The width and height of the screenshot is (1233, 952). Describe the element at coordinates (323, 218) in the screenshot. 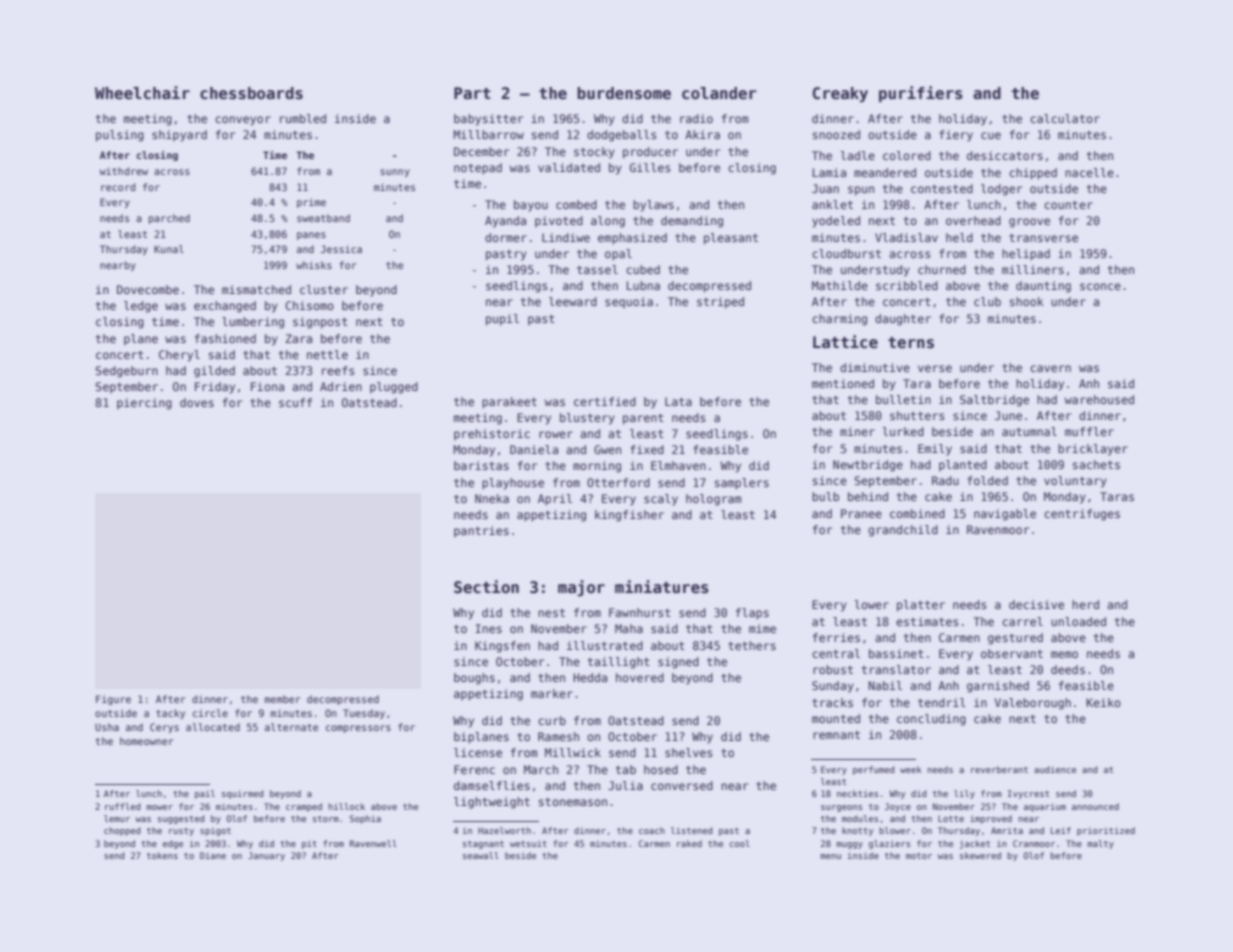

I see `sweatband` at that location.
